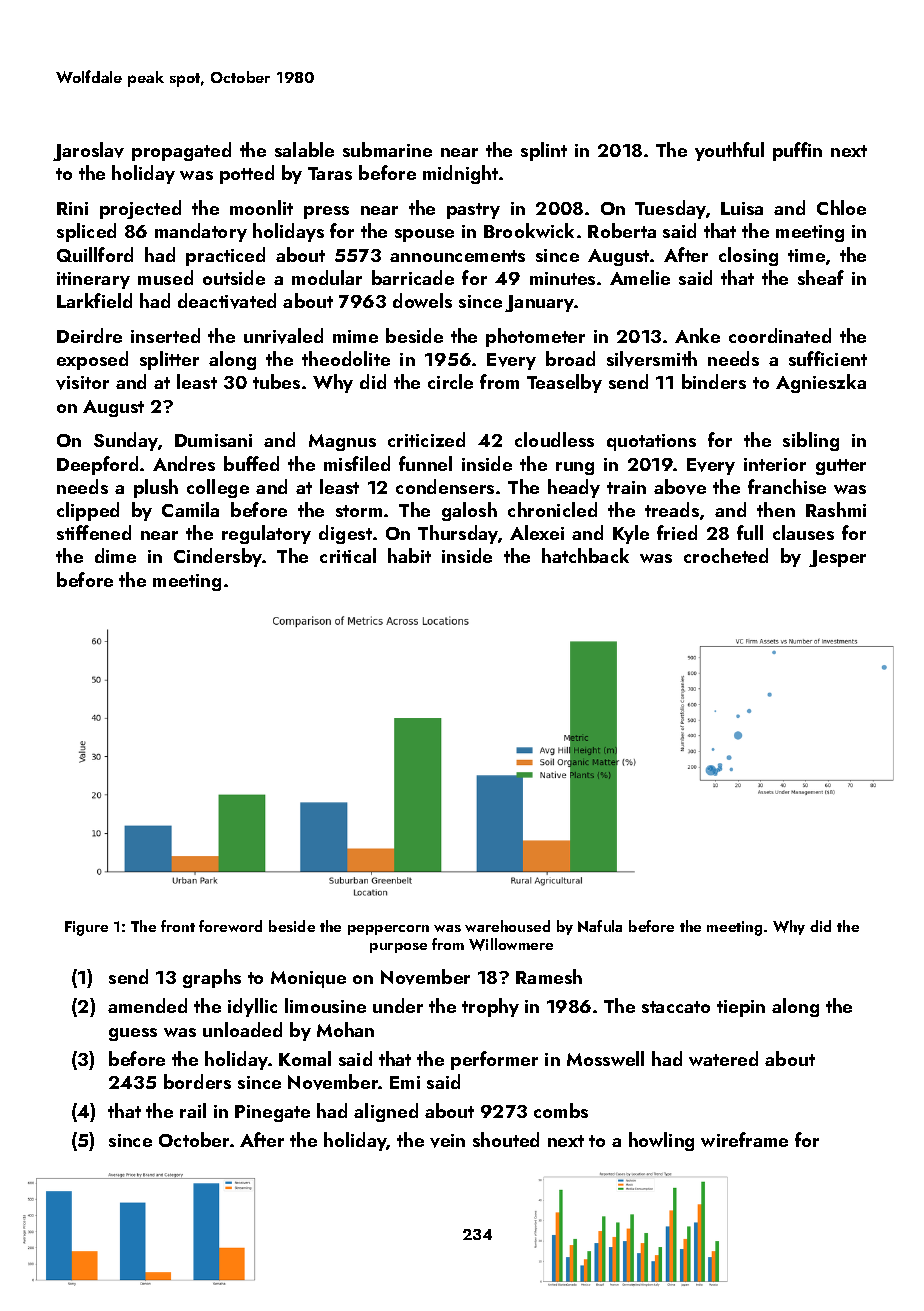 The width and height of the page is (924, 1311). Describe the element at coordinates (714, 381) in the page. I see `binders` at that location.
